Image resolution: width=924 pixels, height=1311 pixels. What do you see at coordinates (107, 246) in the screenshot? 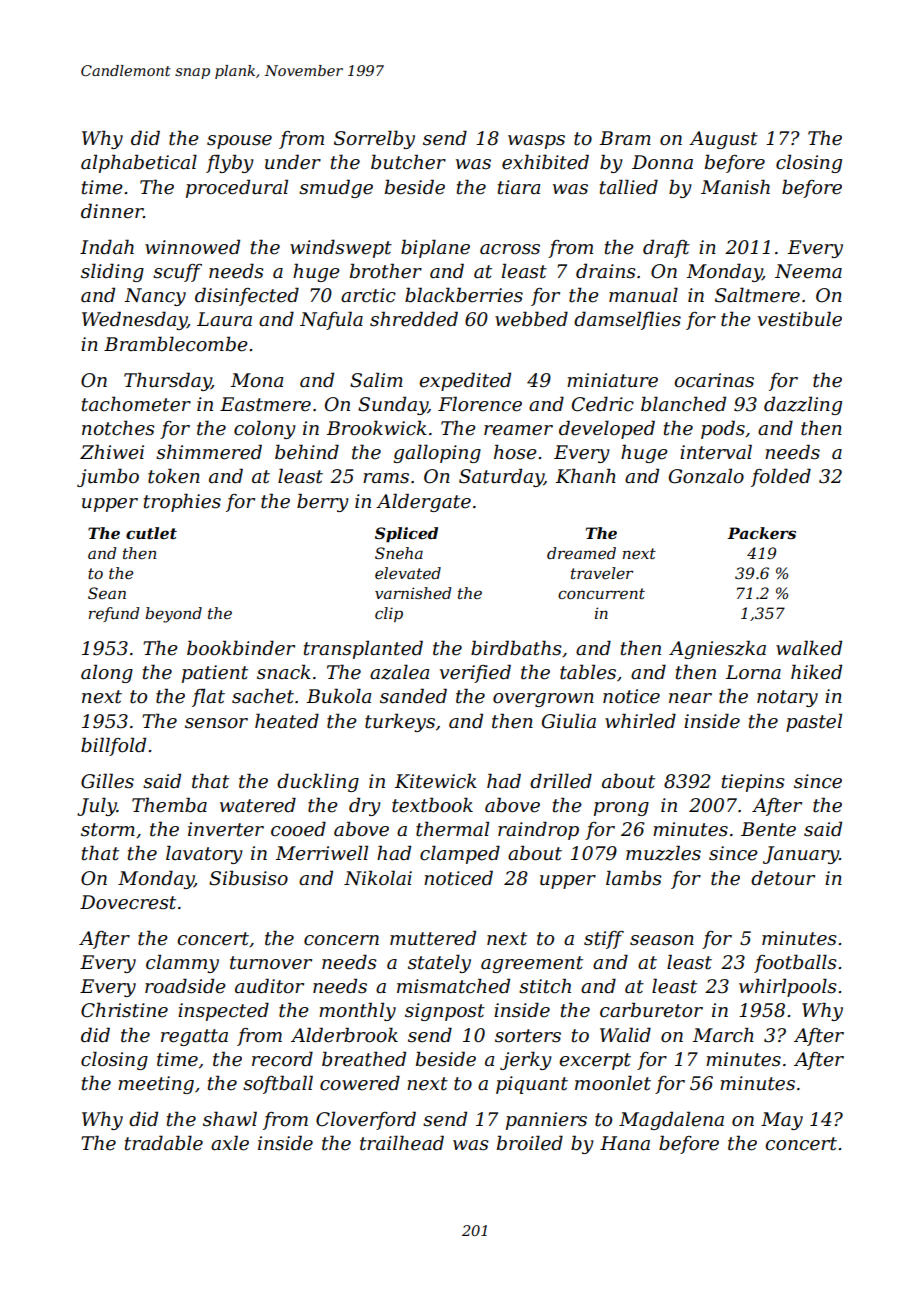
I see `Indah` at bounding box center [107, 246].
